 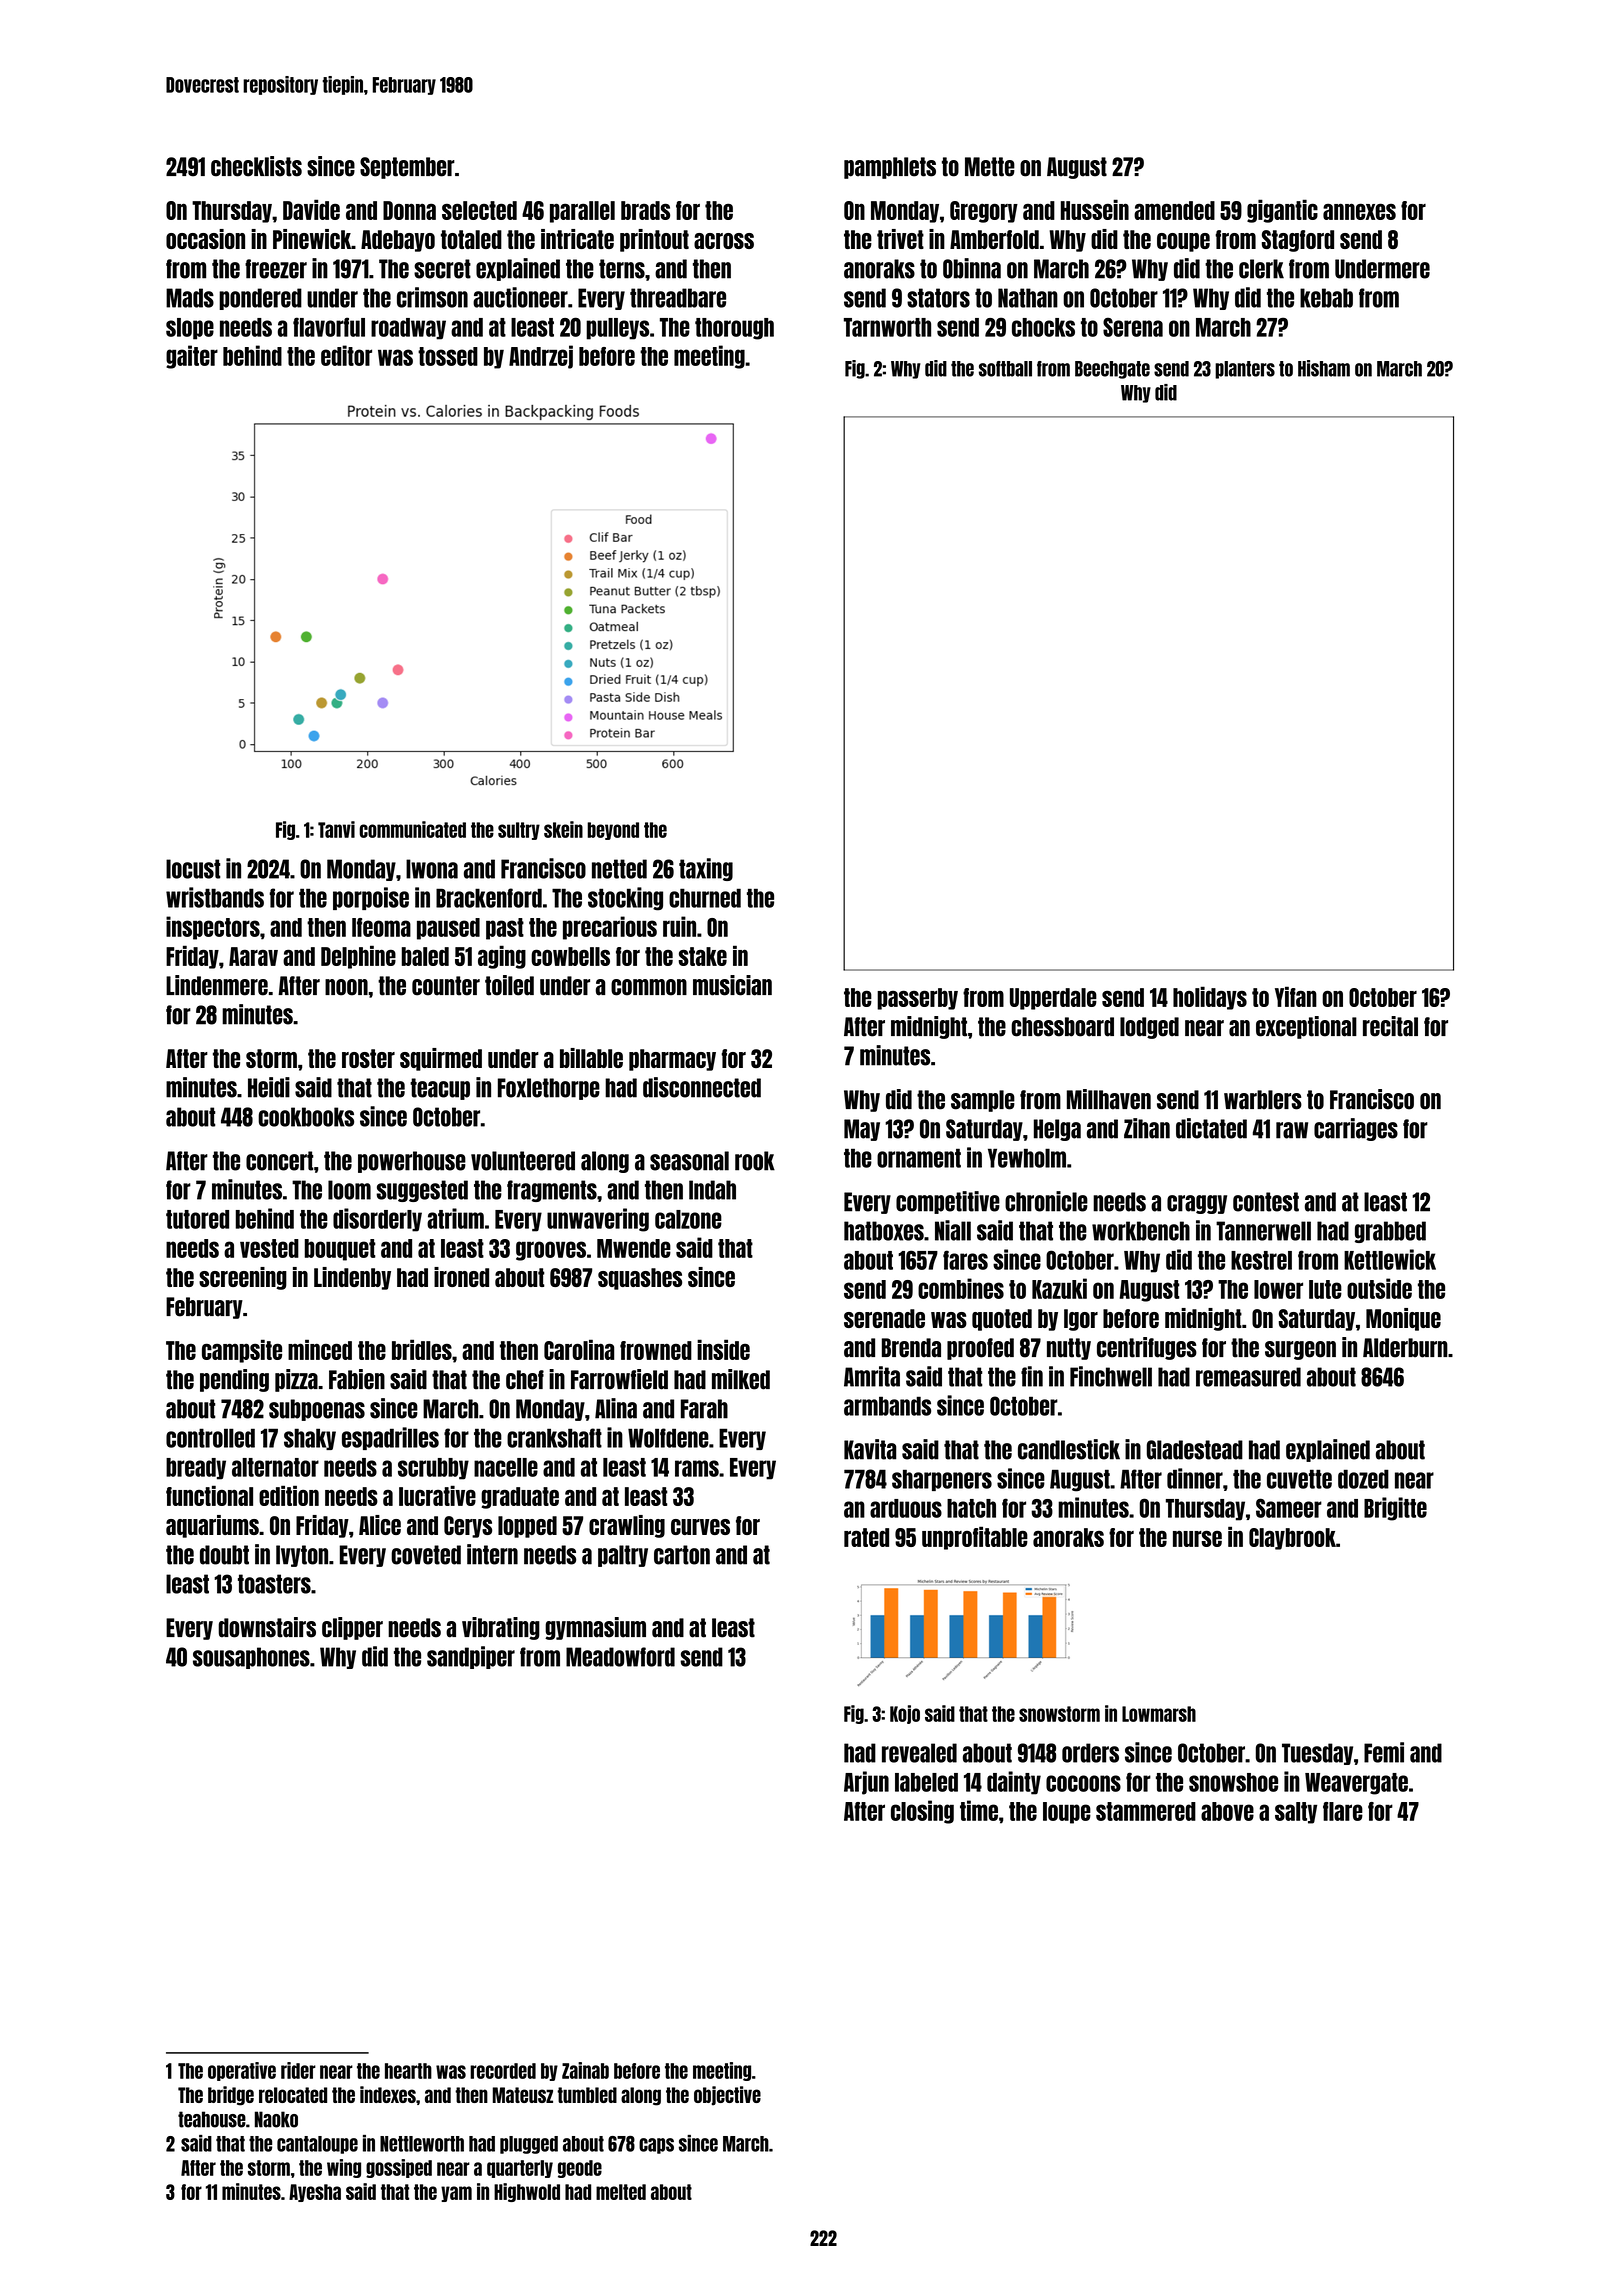 I want to click on Yifan, so click(x=1296, y=996).
